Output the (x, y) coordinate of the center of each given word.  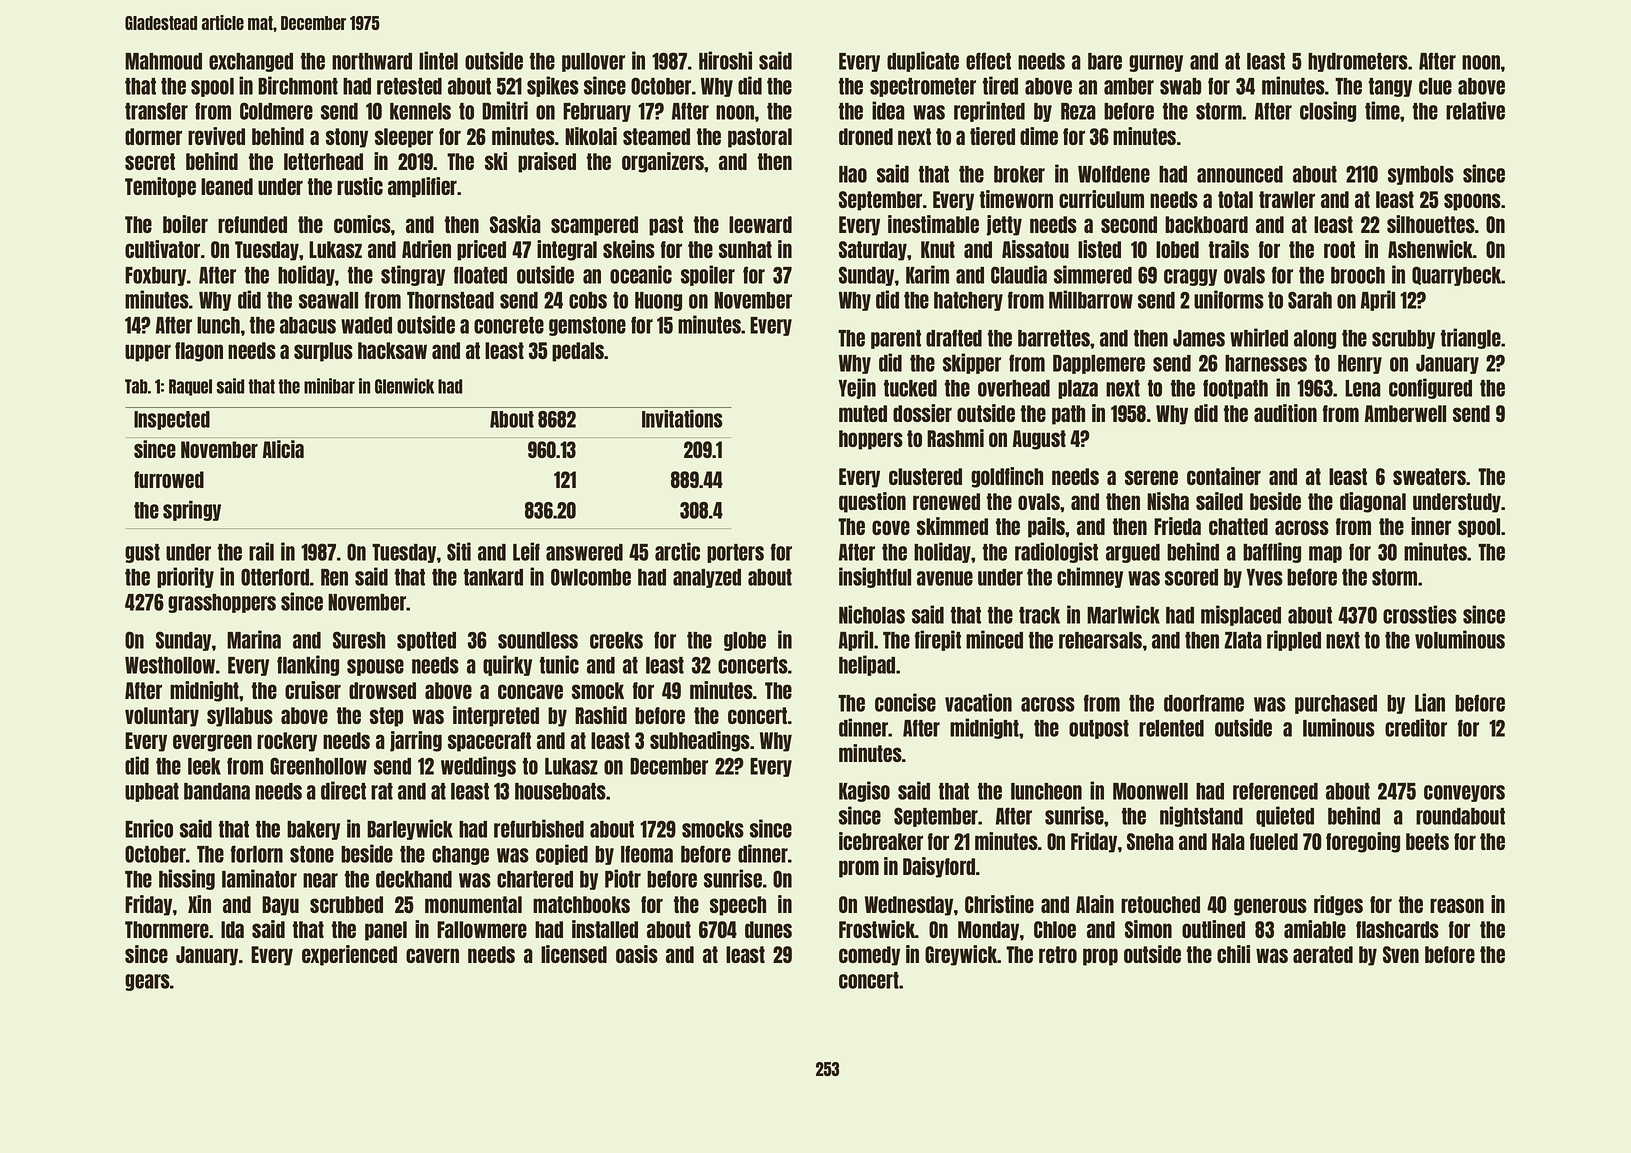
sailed (1219, 501)
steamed (656, 136)
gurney (1156, 63)
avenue (945, 578)
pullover (593, 62)
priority (185, 577)
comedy (869, 956)
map (1325, 554)
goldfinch (1007, 477)
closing (1328, 111)
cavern (432, 955)
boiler (185, 224)
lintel (438, 60)
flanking (308, 665)
